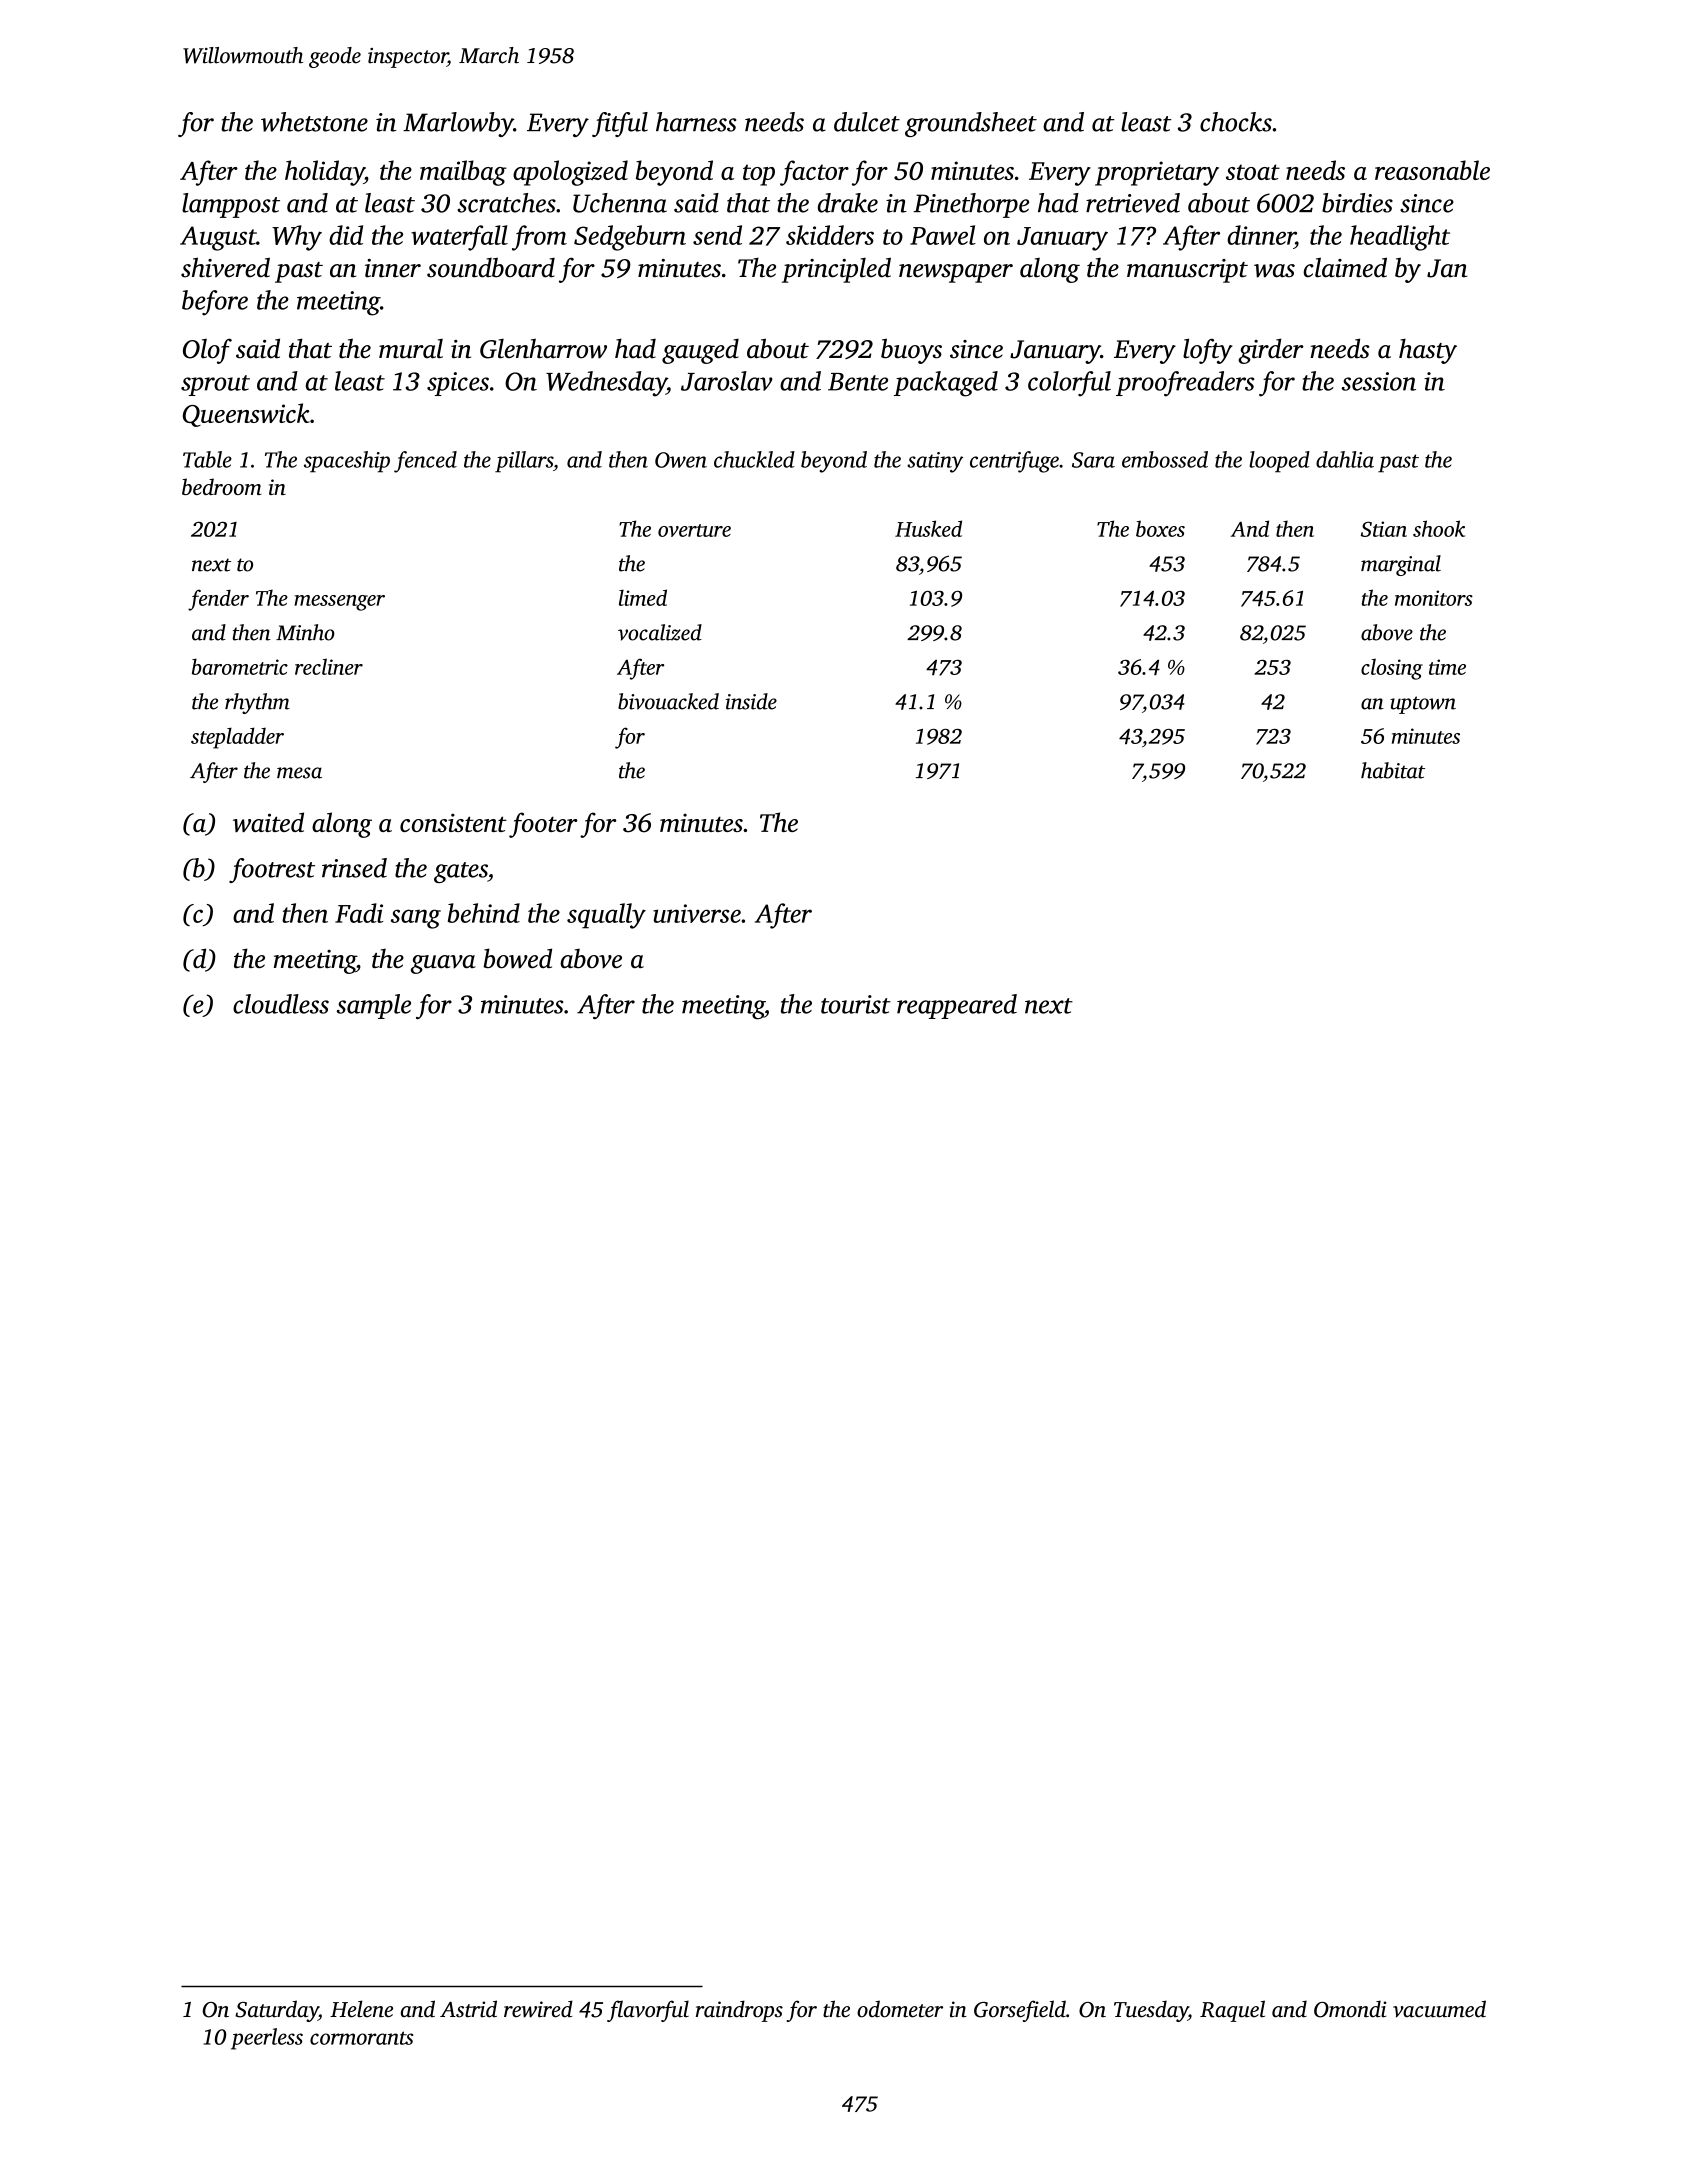  What do you see at coordinates (1236, 122) in the document?
I see `chocks` at bounding box center [1236, 122].
